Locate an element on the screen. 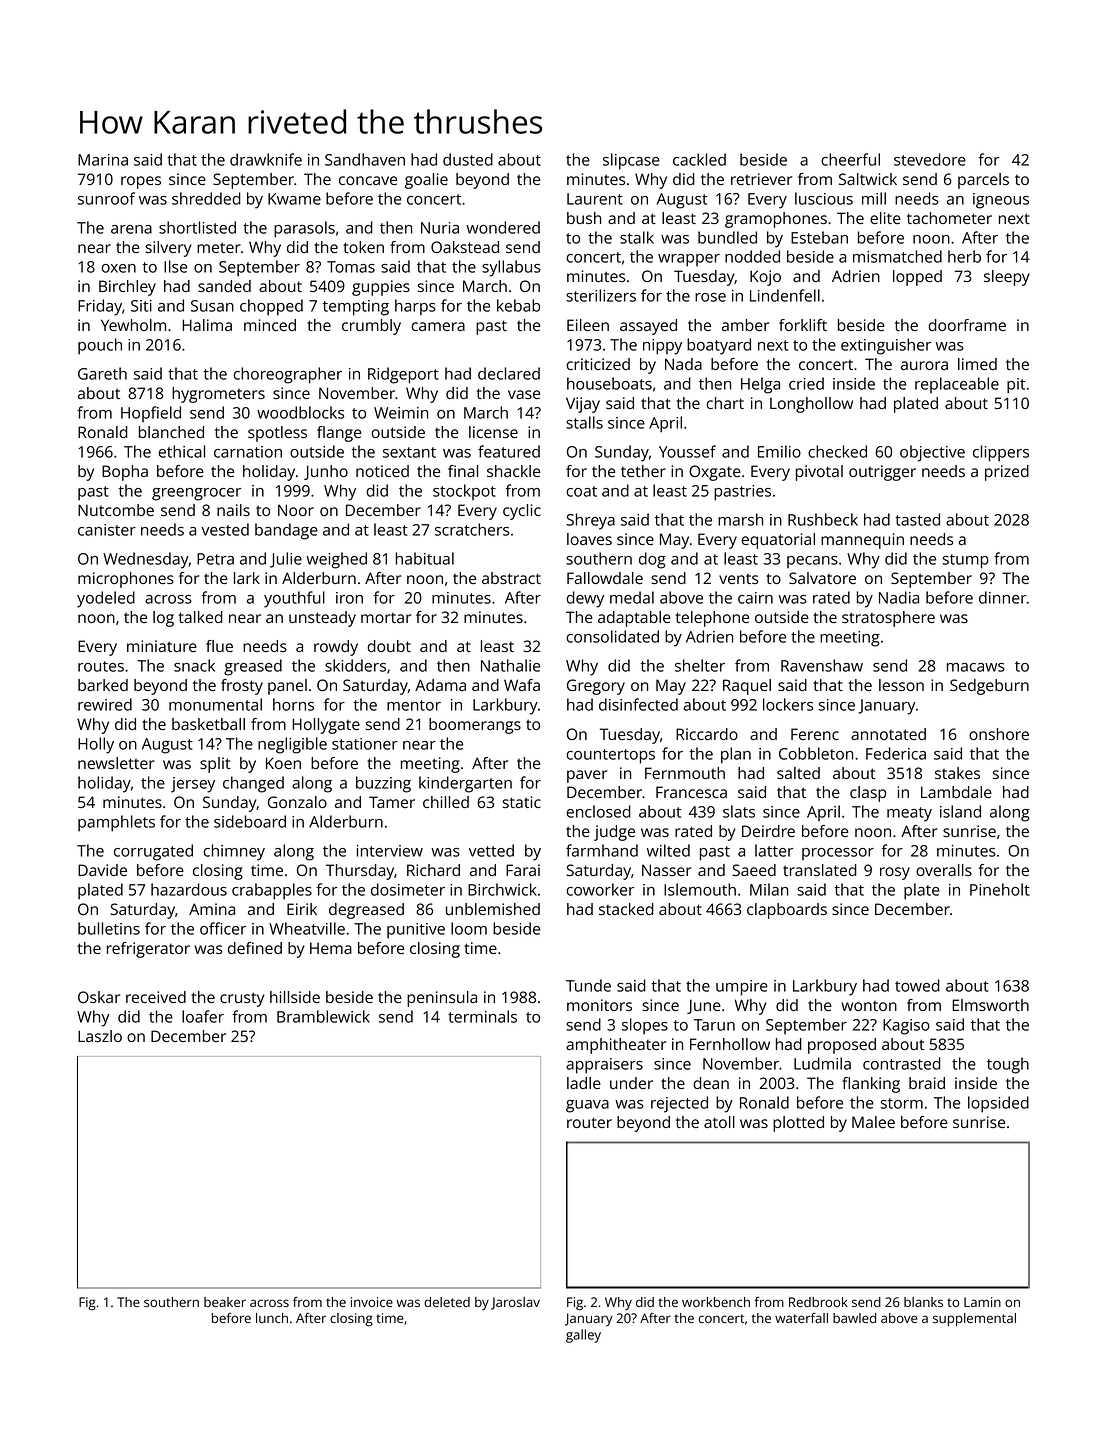  Elmsworth is located at coordinates (991, 1005).
